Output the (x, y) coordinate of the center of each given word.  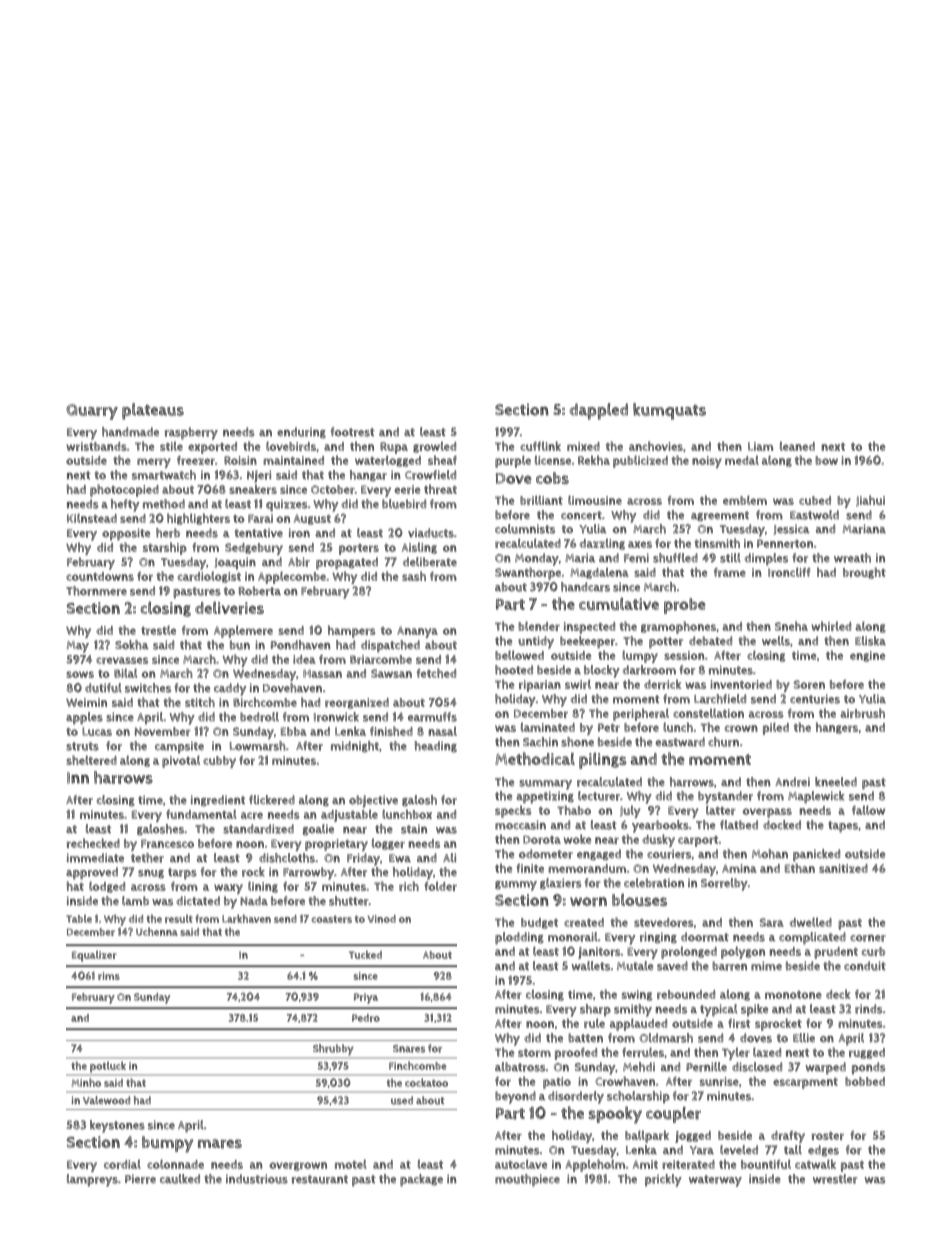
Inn (78, 778)
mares (220, 1144)
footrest (353, 432)
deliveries (229, 608)
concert (581, 515)
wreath (852, 558)
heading (435, 747)
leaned (797, 446)
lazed (767, 1052)
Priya (366, 998)
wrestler (835, 1179)
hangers (837, 728)
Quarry (92, 412)
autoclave (521, 1164)
